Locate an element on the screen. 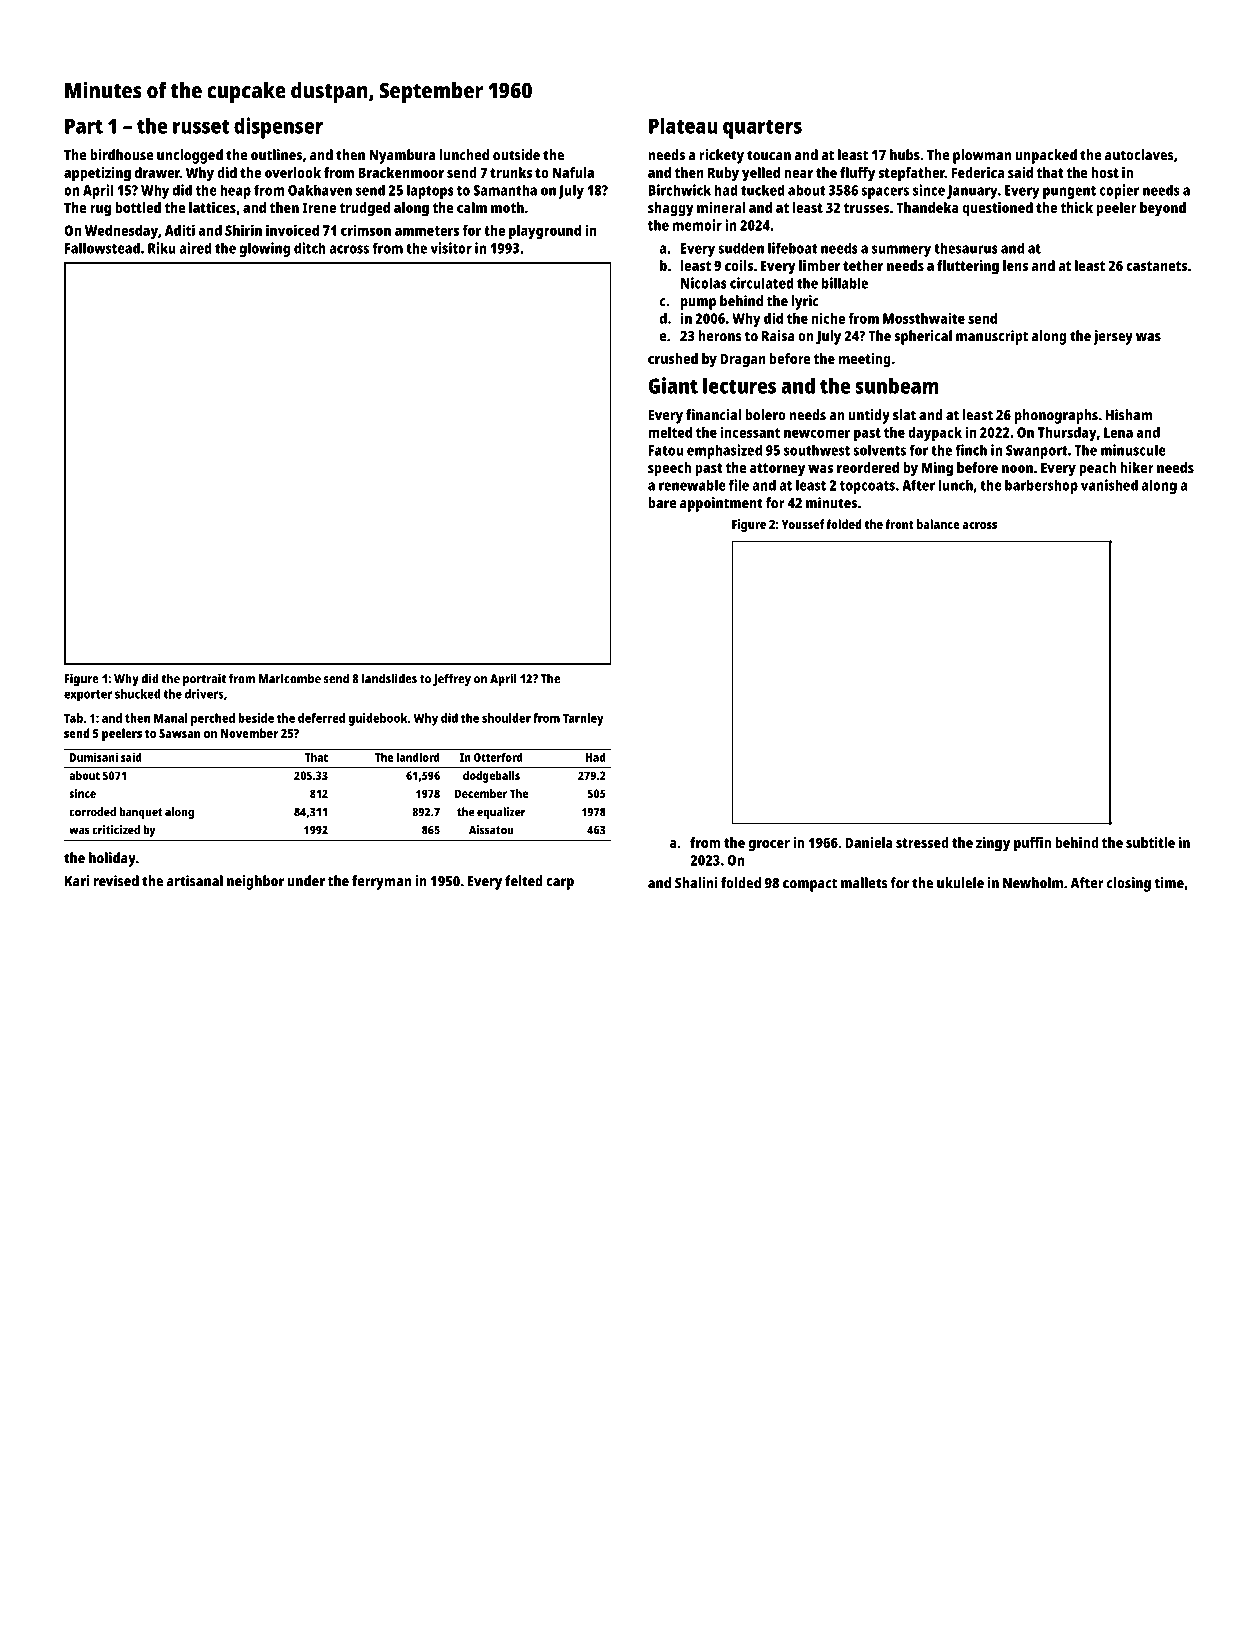 The height and width of the screenshot is (1629, 1259). portrait is located at coordinates (204, 680).
